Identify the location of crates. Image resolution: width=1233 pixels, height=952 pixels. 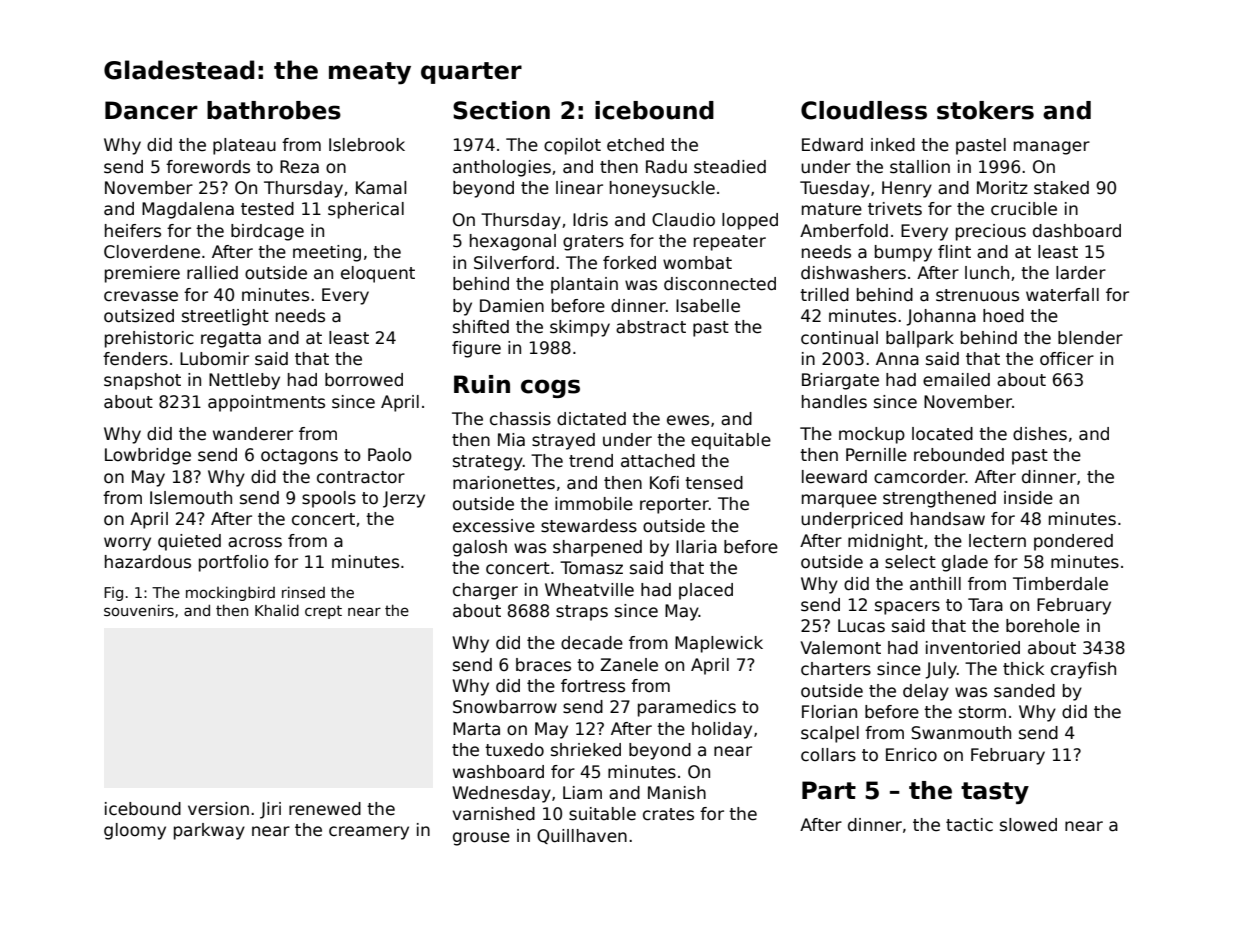
(668, 814).
